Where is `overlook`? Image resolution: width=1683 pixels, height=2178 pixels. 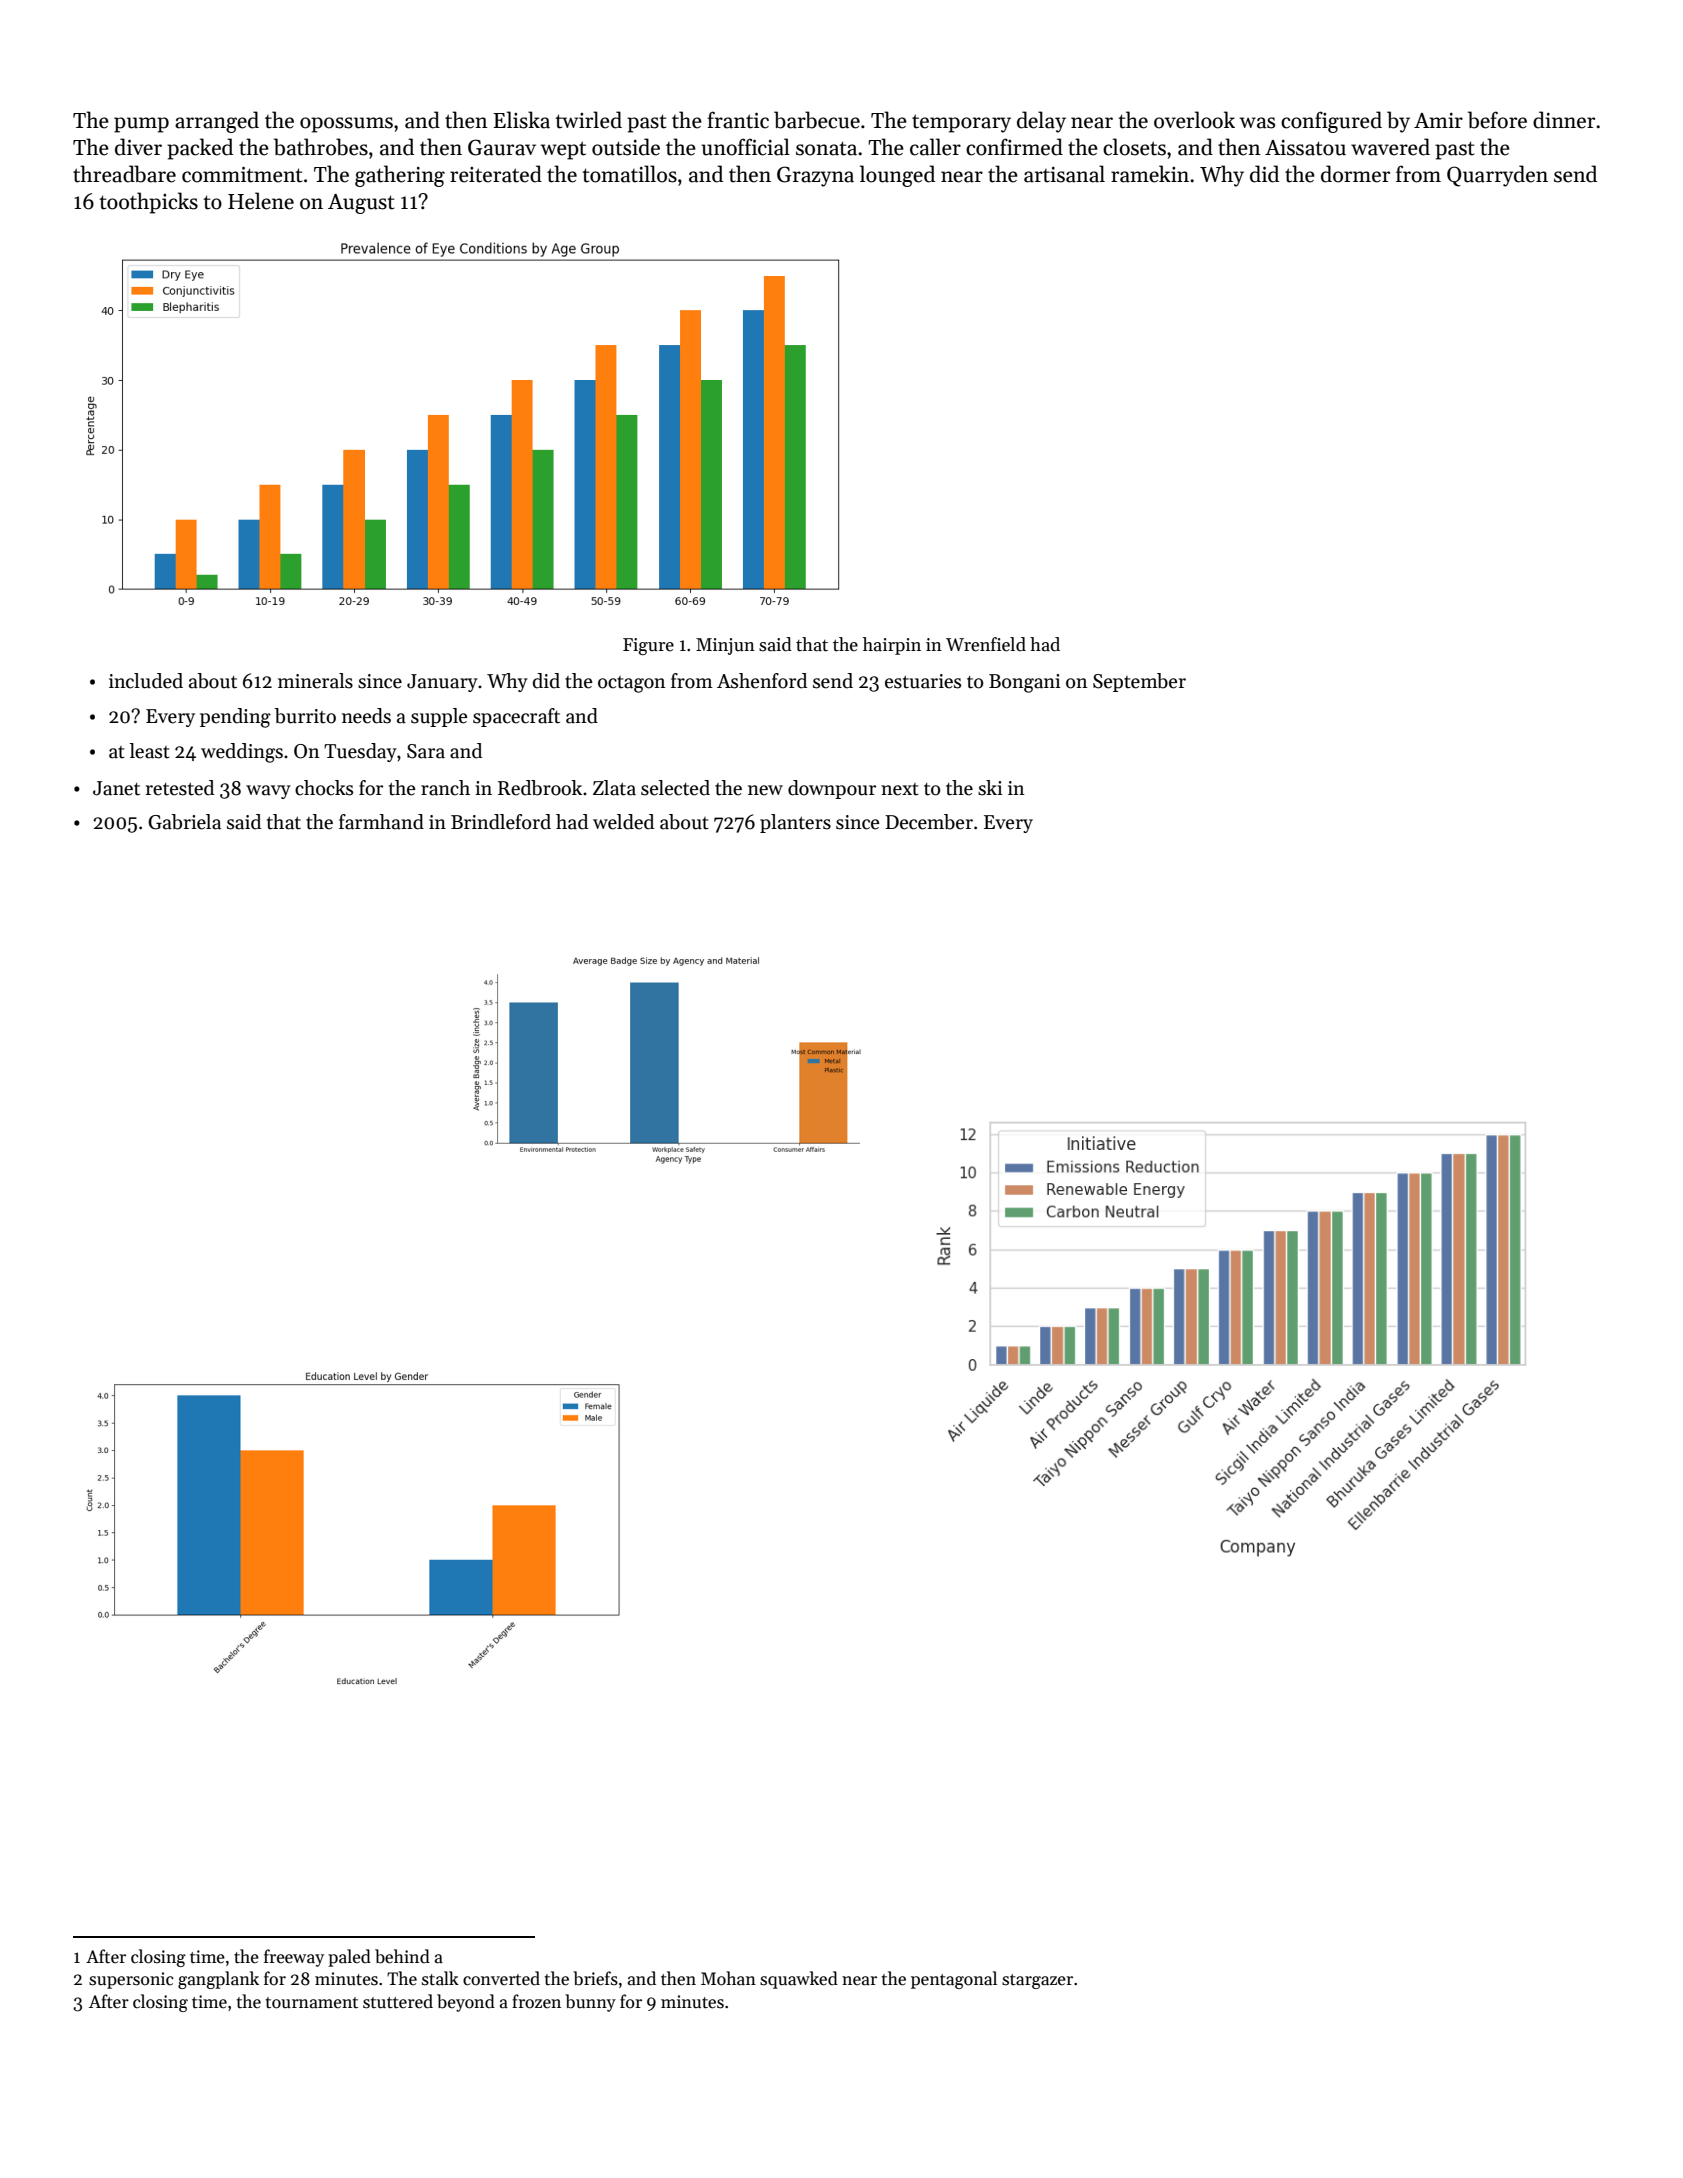 overlook is located at coordinates (1194, 120).
